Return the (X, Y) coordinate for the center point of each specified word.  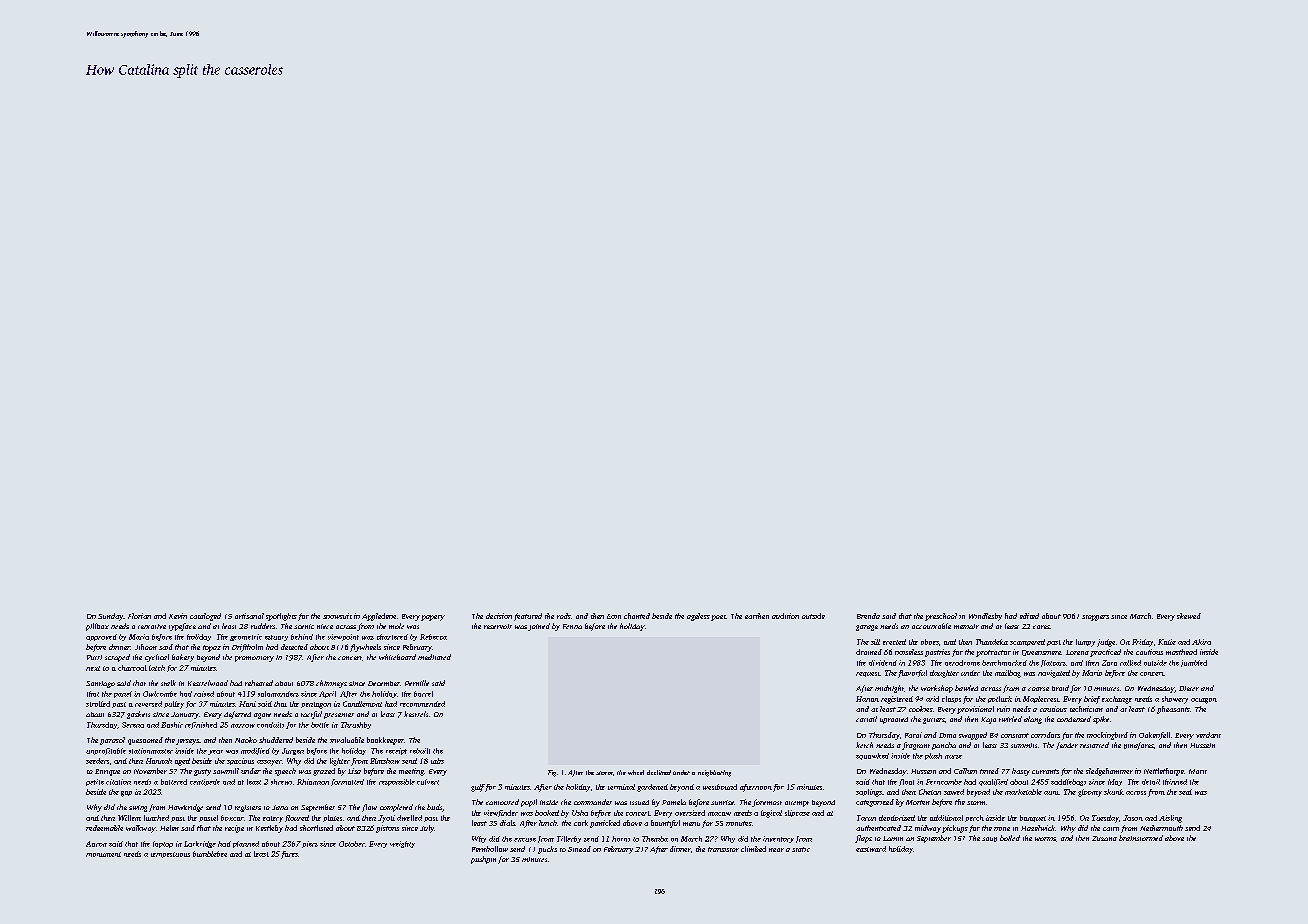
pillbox (97, 627)
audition (785, 616)
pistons (387, 829)
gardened (652, 788)
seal (1185, 792)
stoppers (1095, 618)
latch (157, 668)
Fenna (572, 626)
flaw (369, 808)
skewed (1189, 616)
